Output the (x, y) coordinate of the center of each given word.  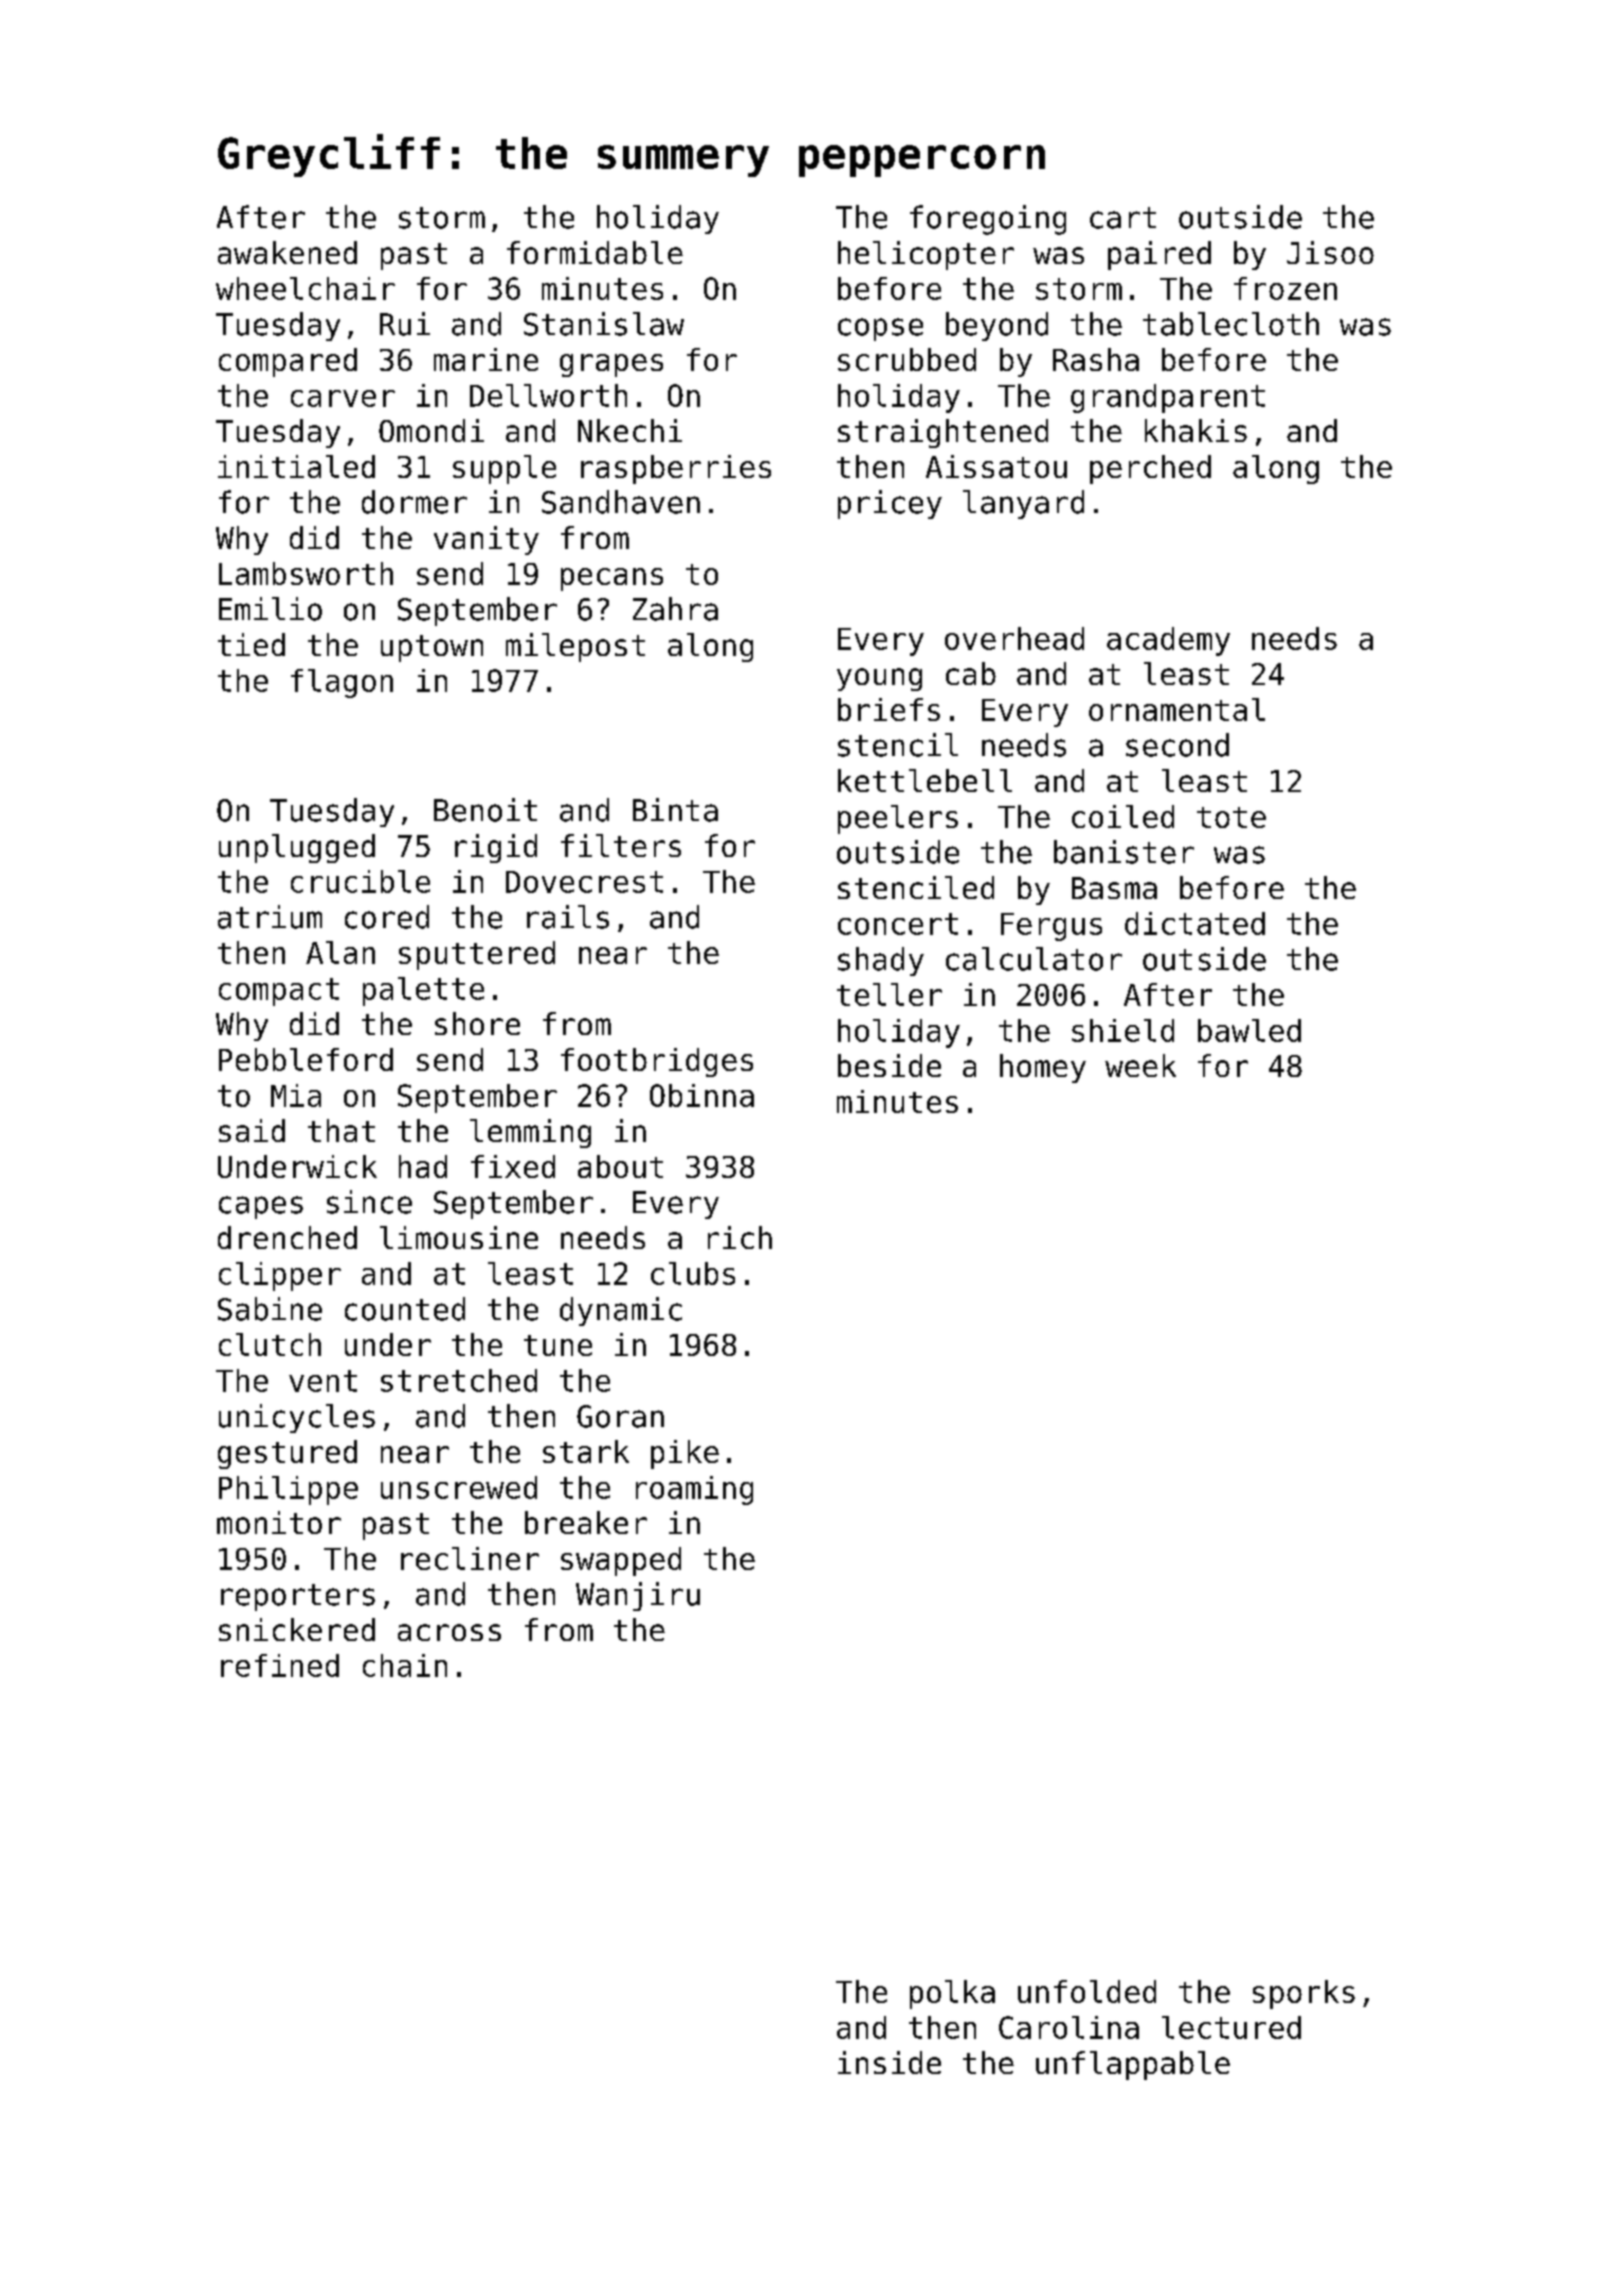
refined (280, 1665)
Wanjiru (638, 1596)
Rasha (1096, 359)
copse (880, 329)
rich (740, 1237)
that (341, 1130)
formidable (595, 252)
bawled (1249, 1030)
